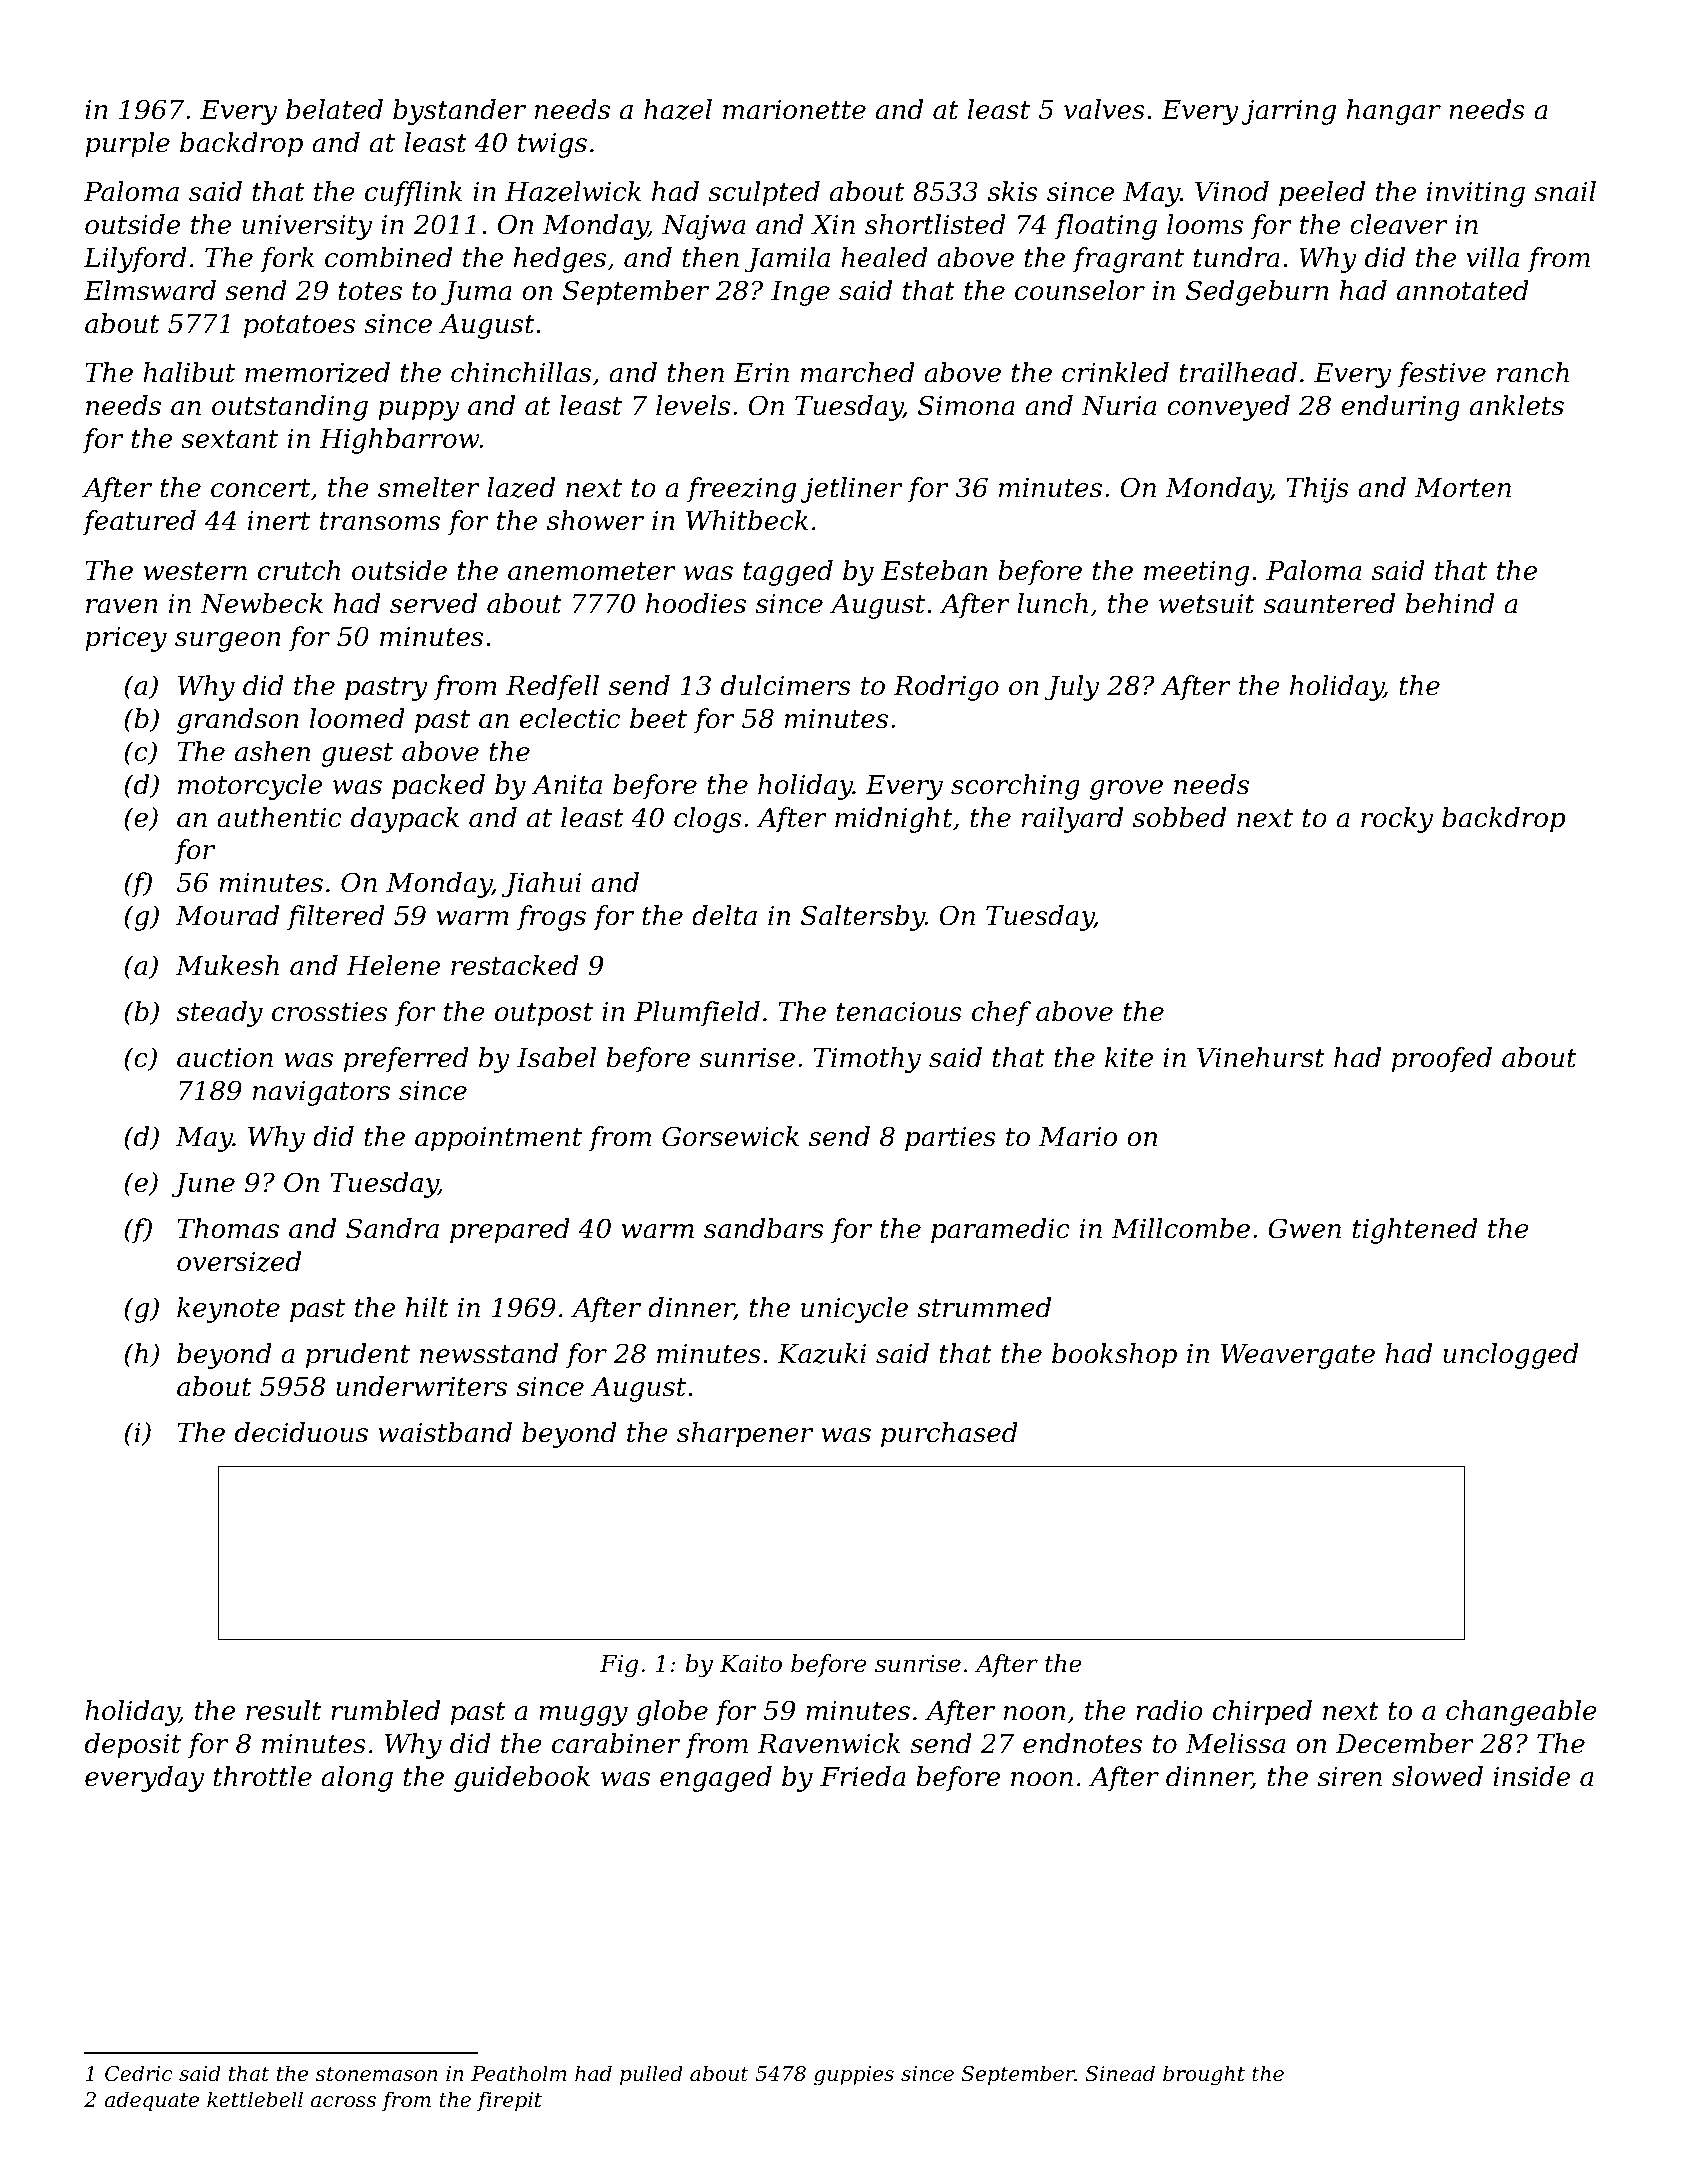 This document has height=2178, width=1683. What do you see at coordinates (1463, 488) in the document?
I see `Morten` at bounding box center [1463, 488].
